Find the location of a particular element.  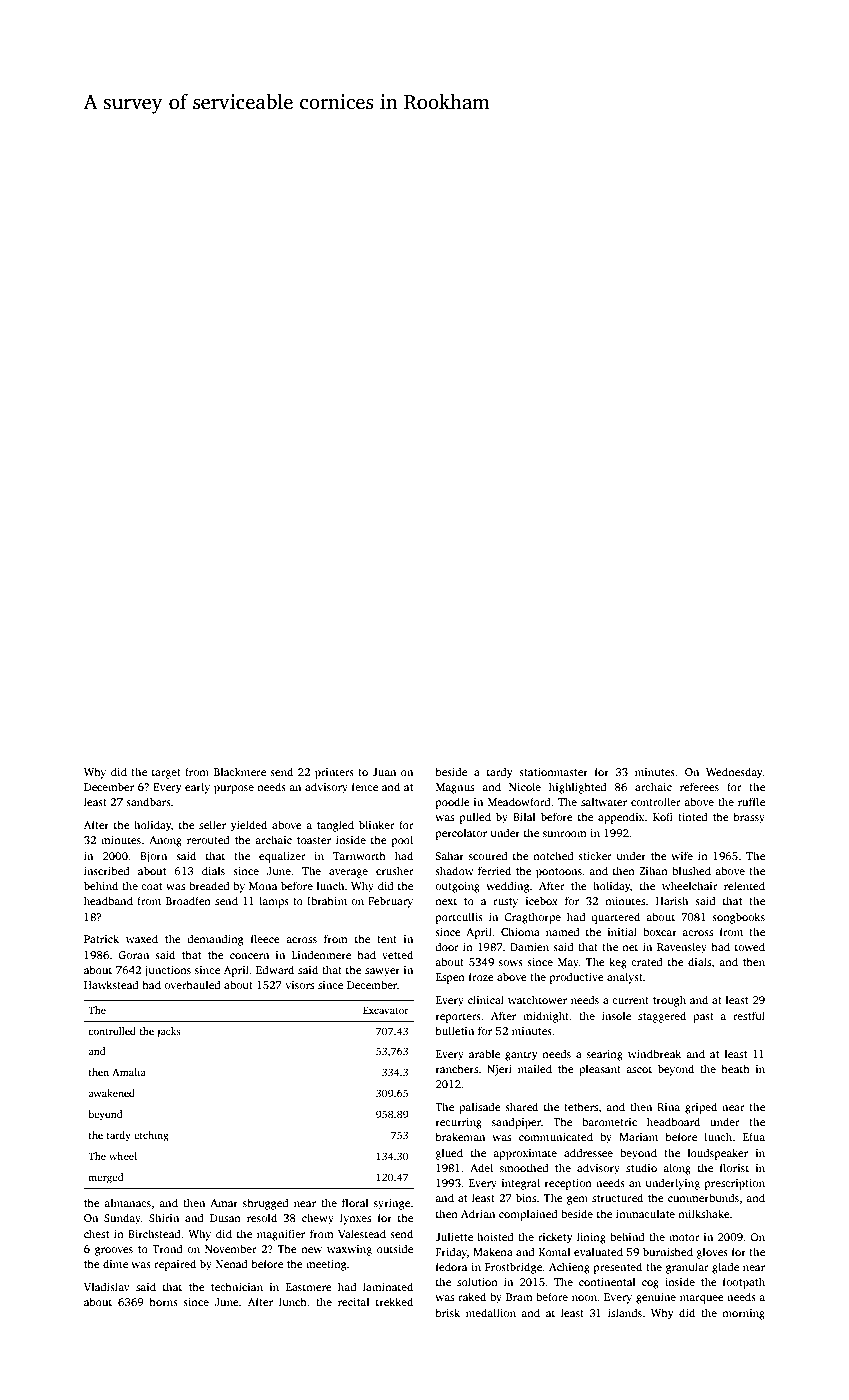

grooves is located at coordinates (114, 1251).
